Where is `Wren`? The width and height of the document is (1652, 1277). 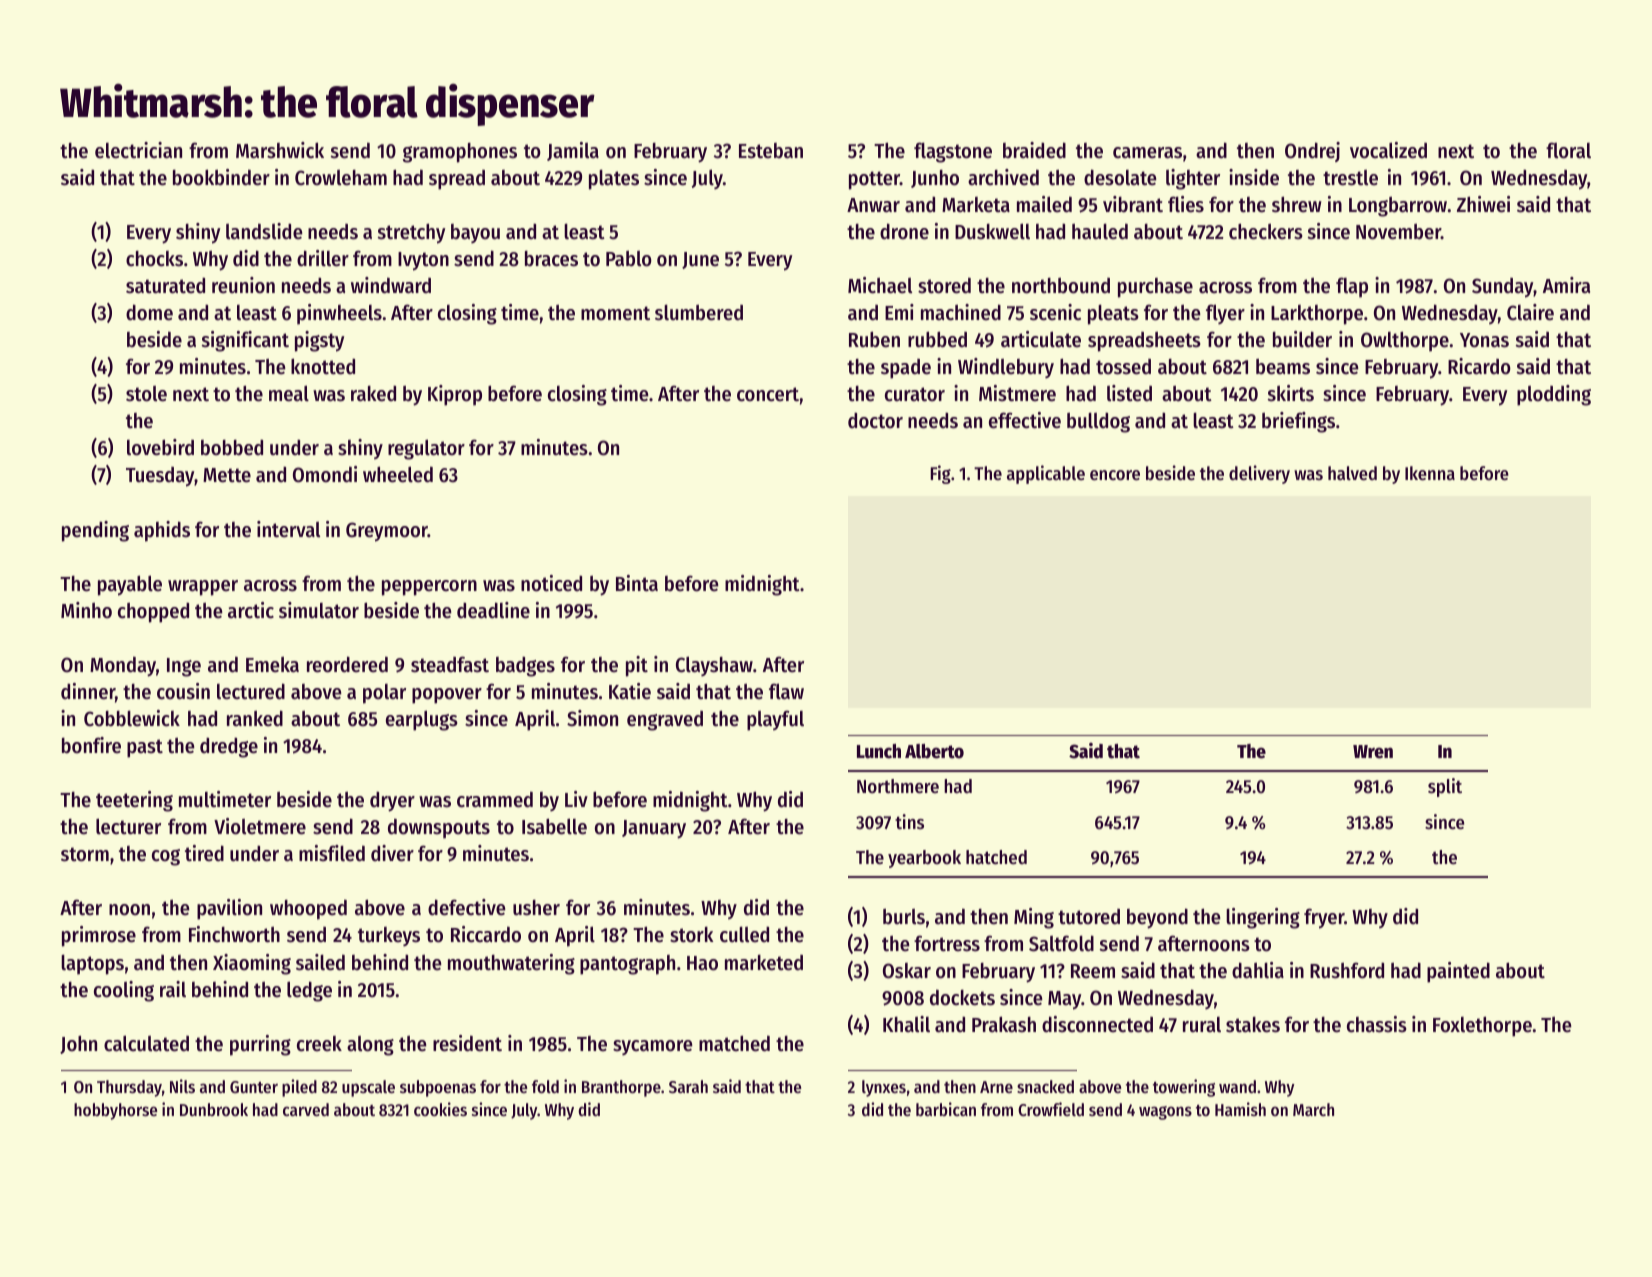
Wren is located at coordinates (1373, 752).
